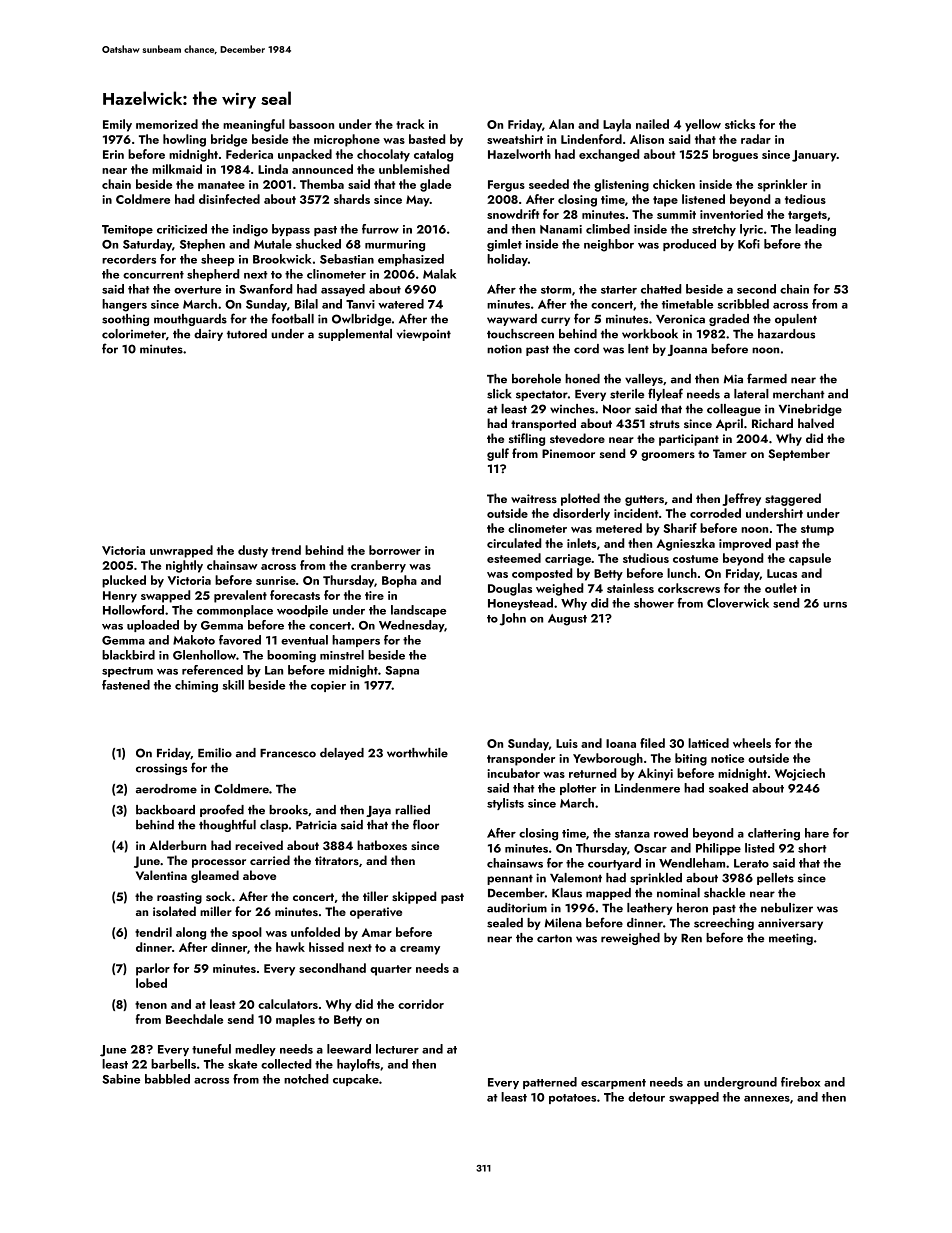 The image size is (952, 1233). Describe the element at coordinates (121, 1079) in the page. I see `Sabine` at that location.
